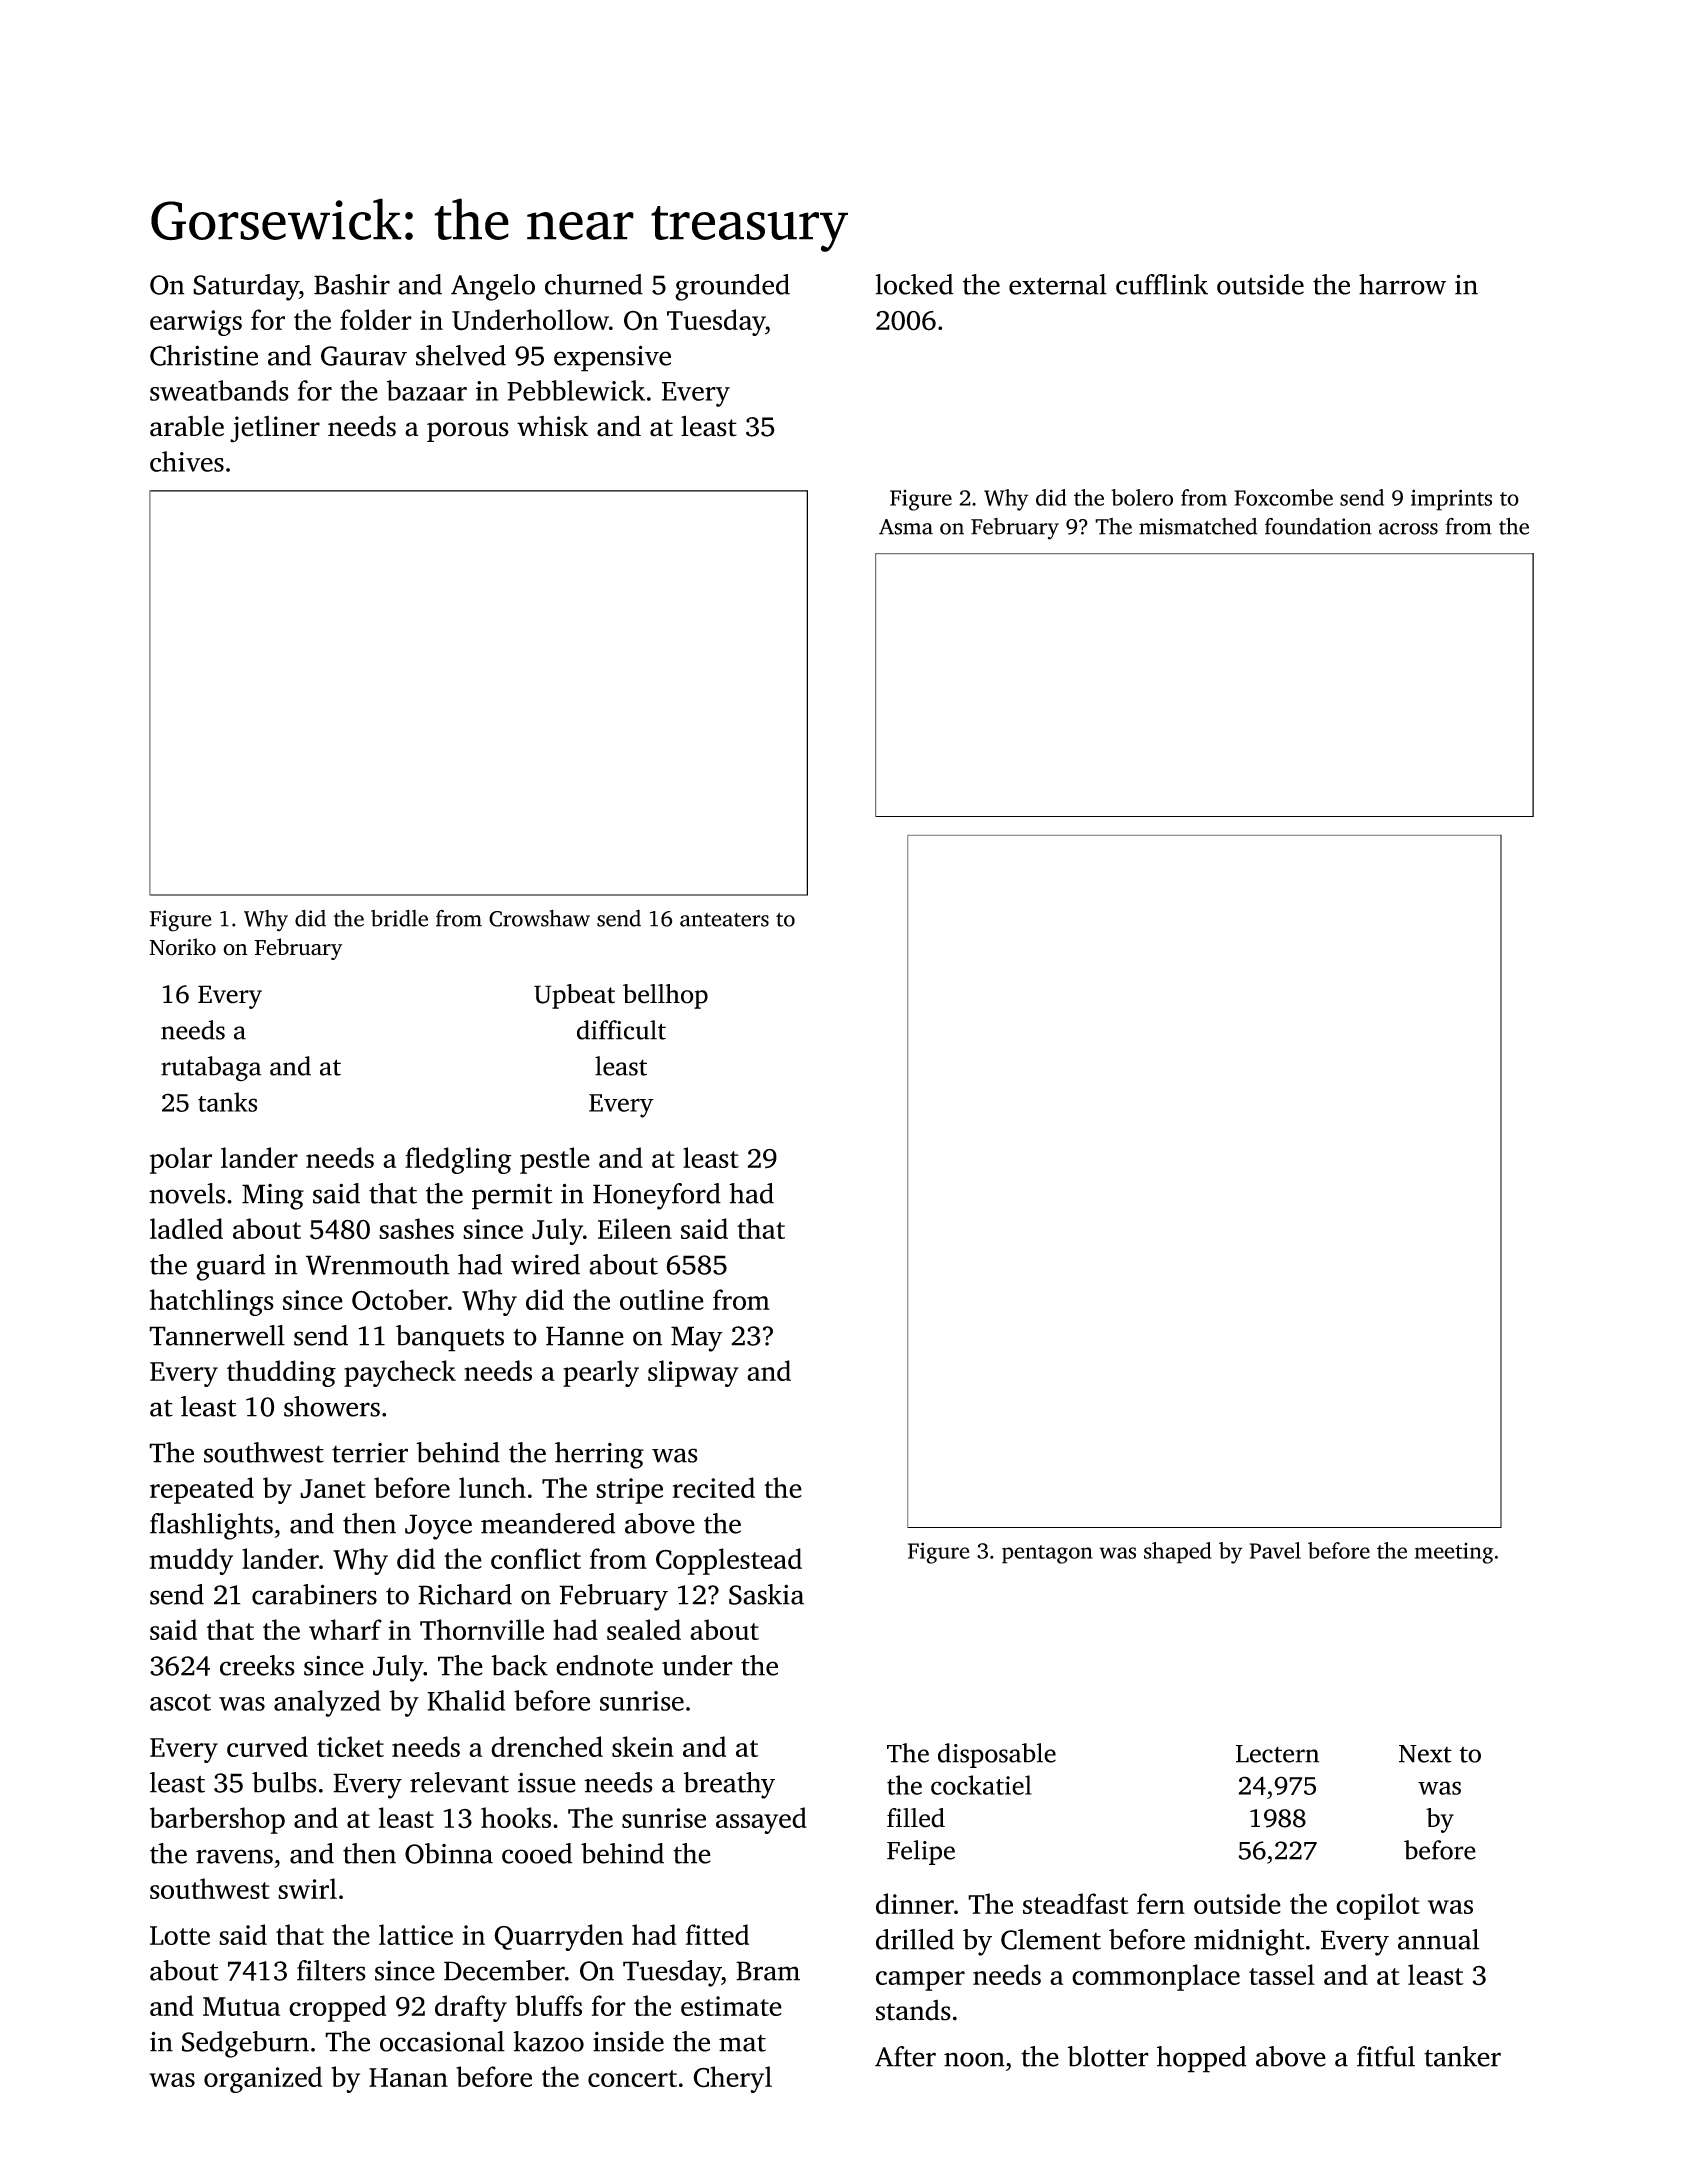 This screenshot has width=1683, height=2178. Describe the element at coordinates (665, 996) in the screenshot. I see `bellhop` at that location.
